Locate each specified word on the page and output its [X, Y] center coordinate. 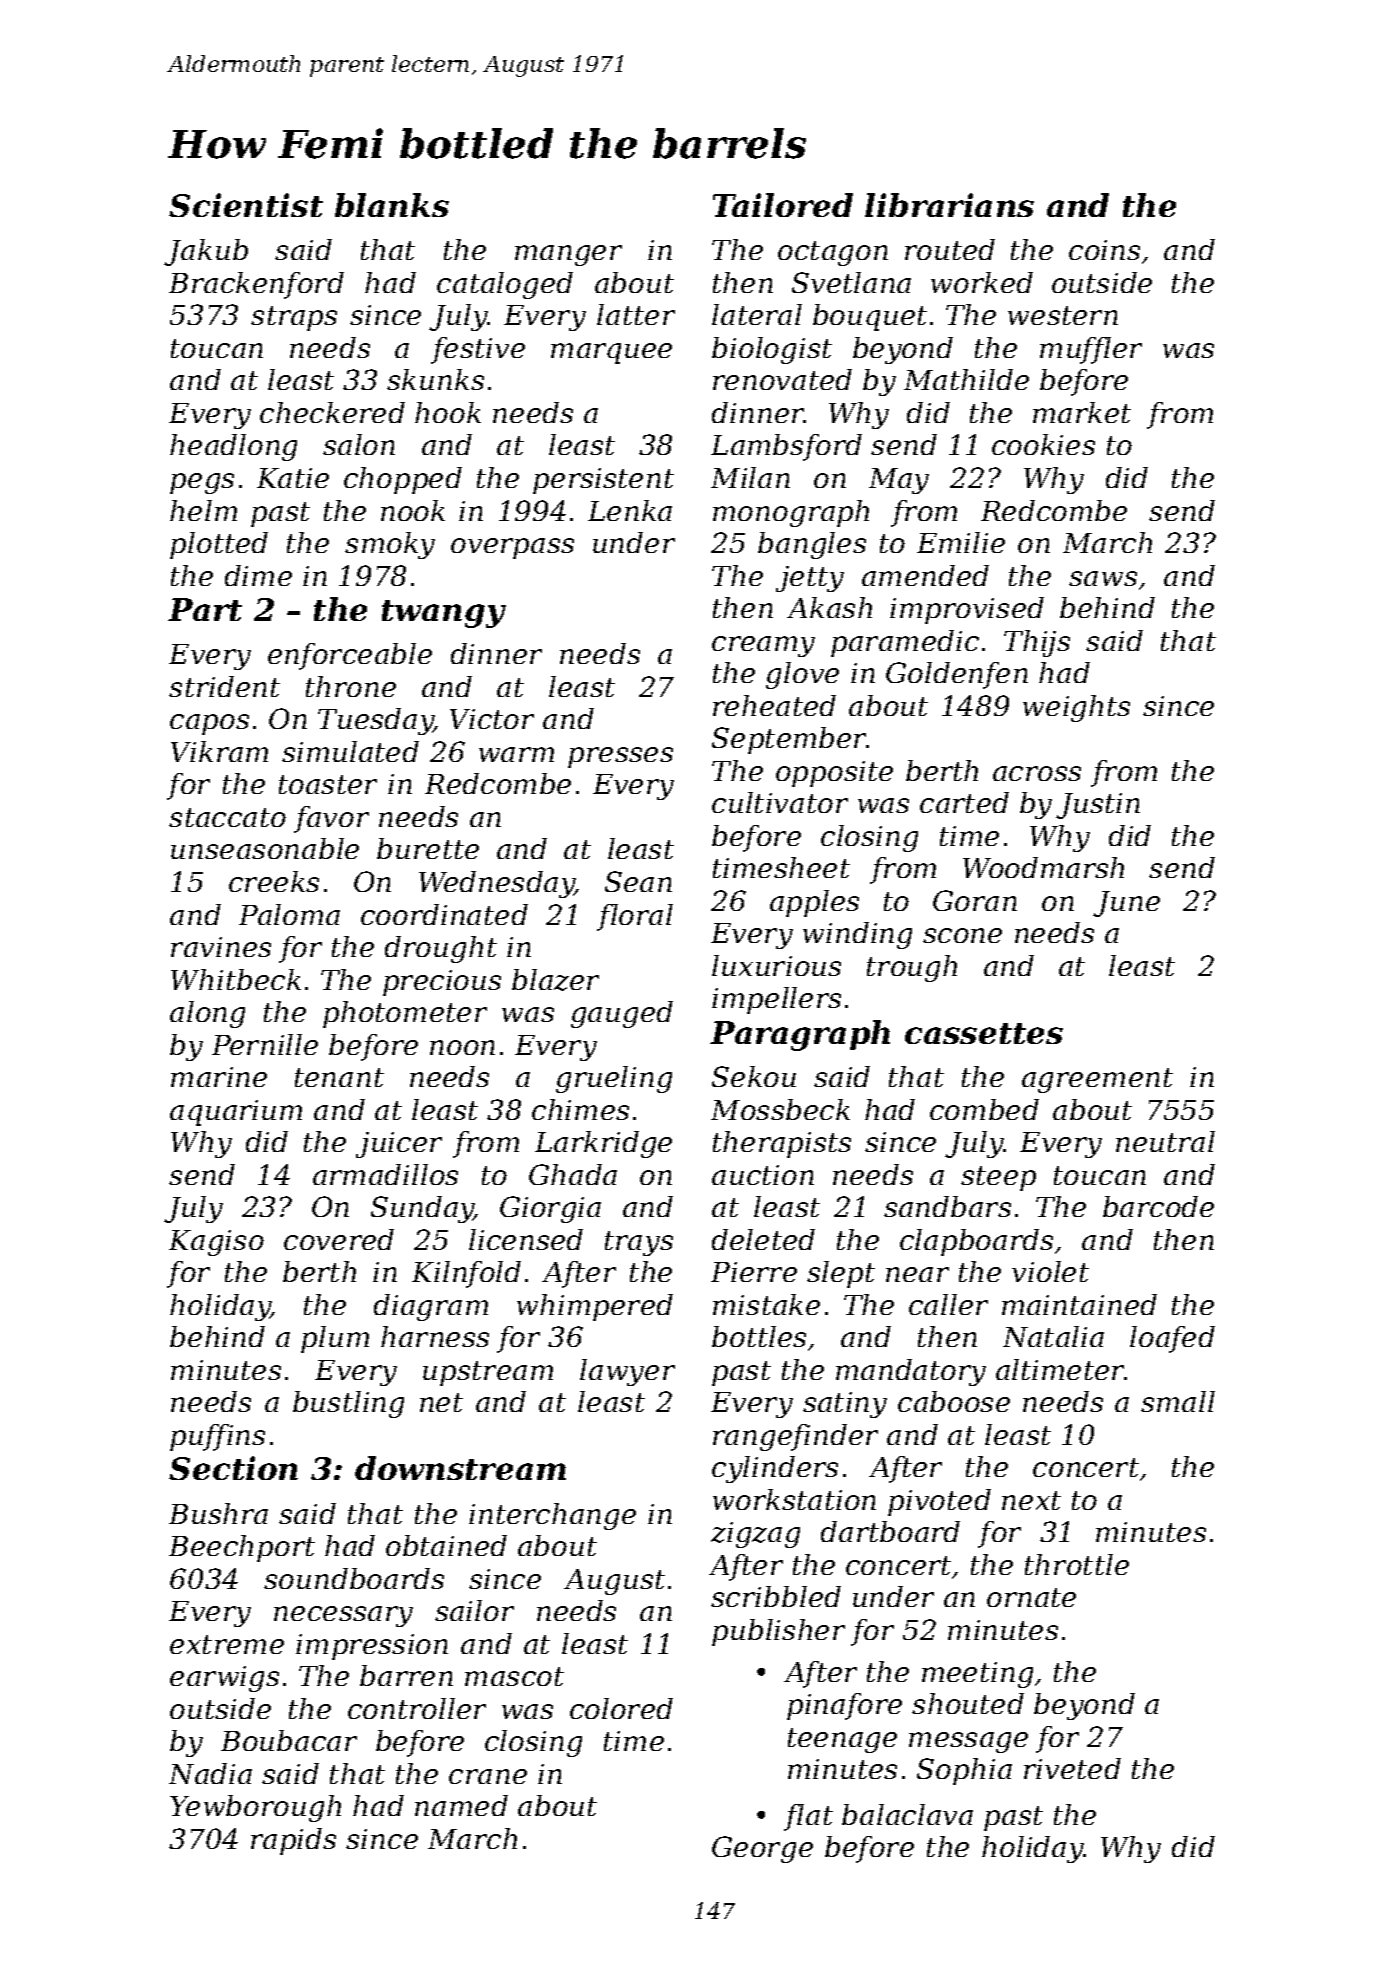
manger [568, 255]
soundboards [354, 1578]
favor [331, 819]
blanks [392, 205]
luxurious [776, 965]
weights [1076, 708]
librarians [949, 205]
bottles [759, 1336]
